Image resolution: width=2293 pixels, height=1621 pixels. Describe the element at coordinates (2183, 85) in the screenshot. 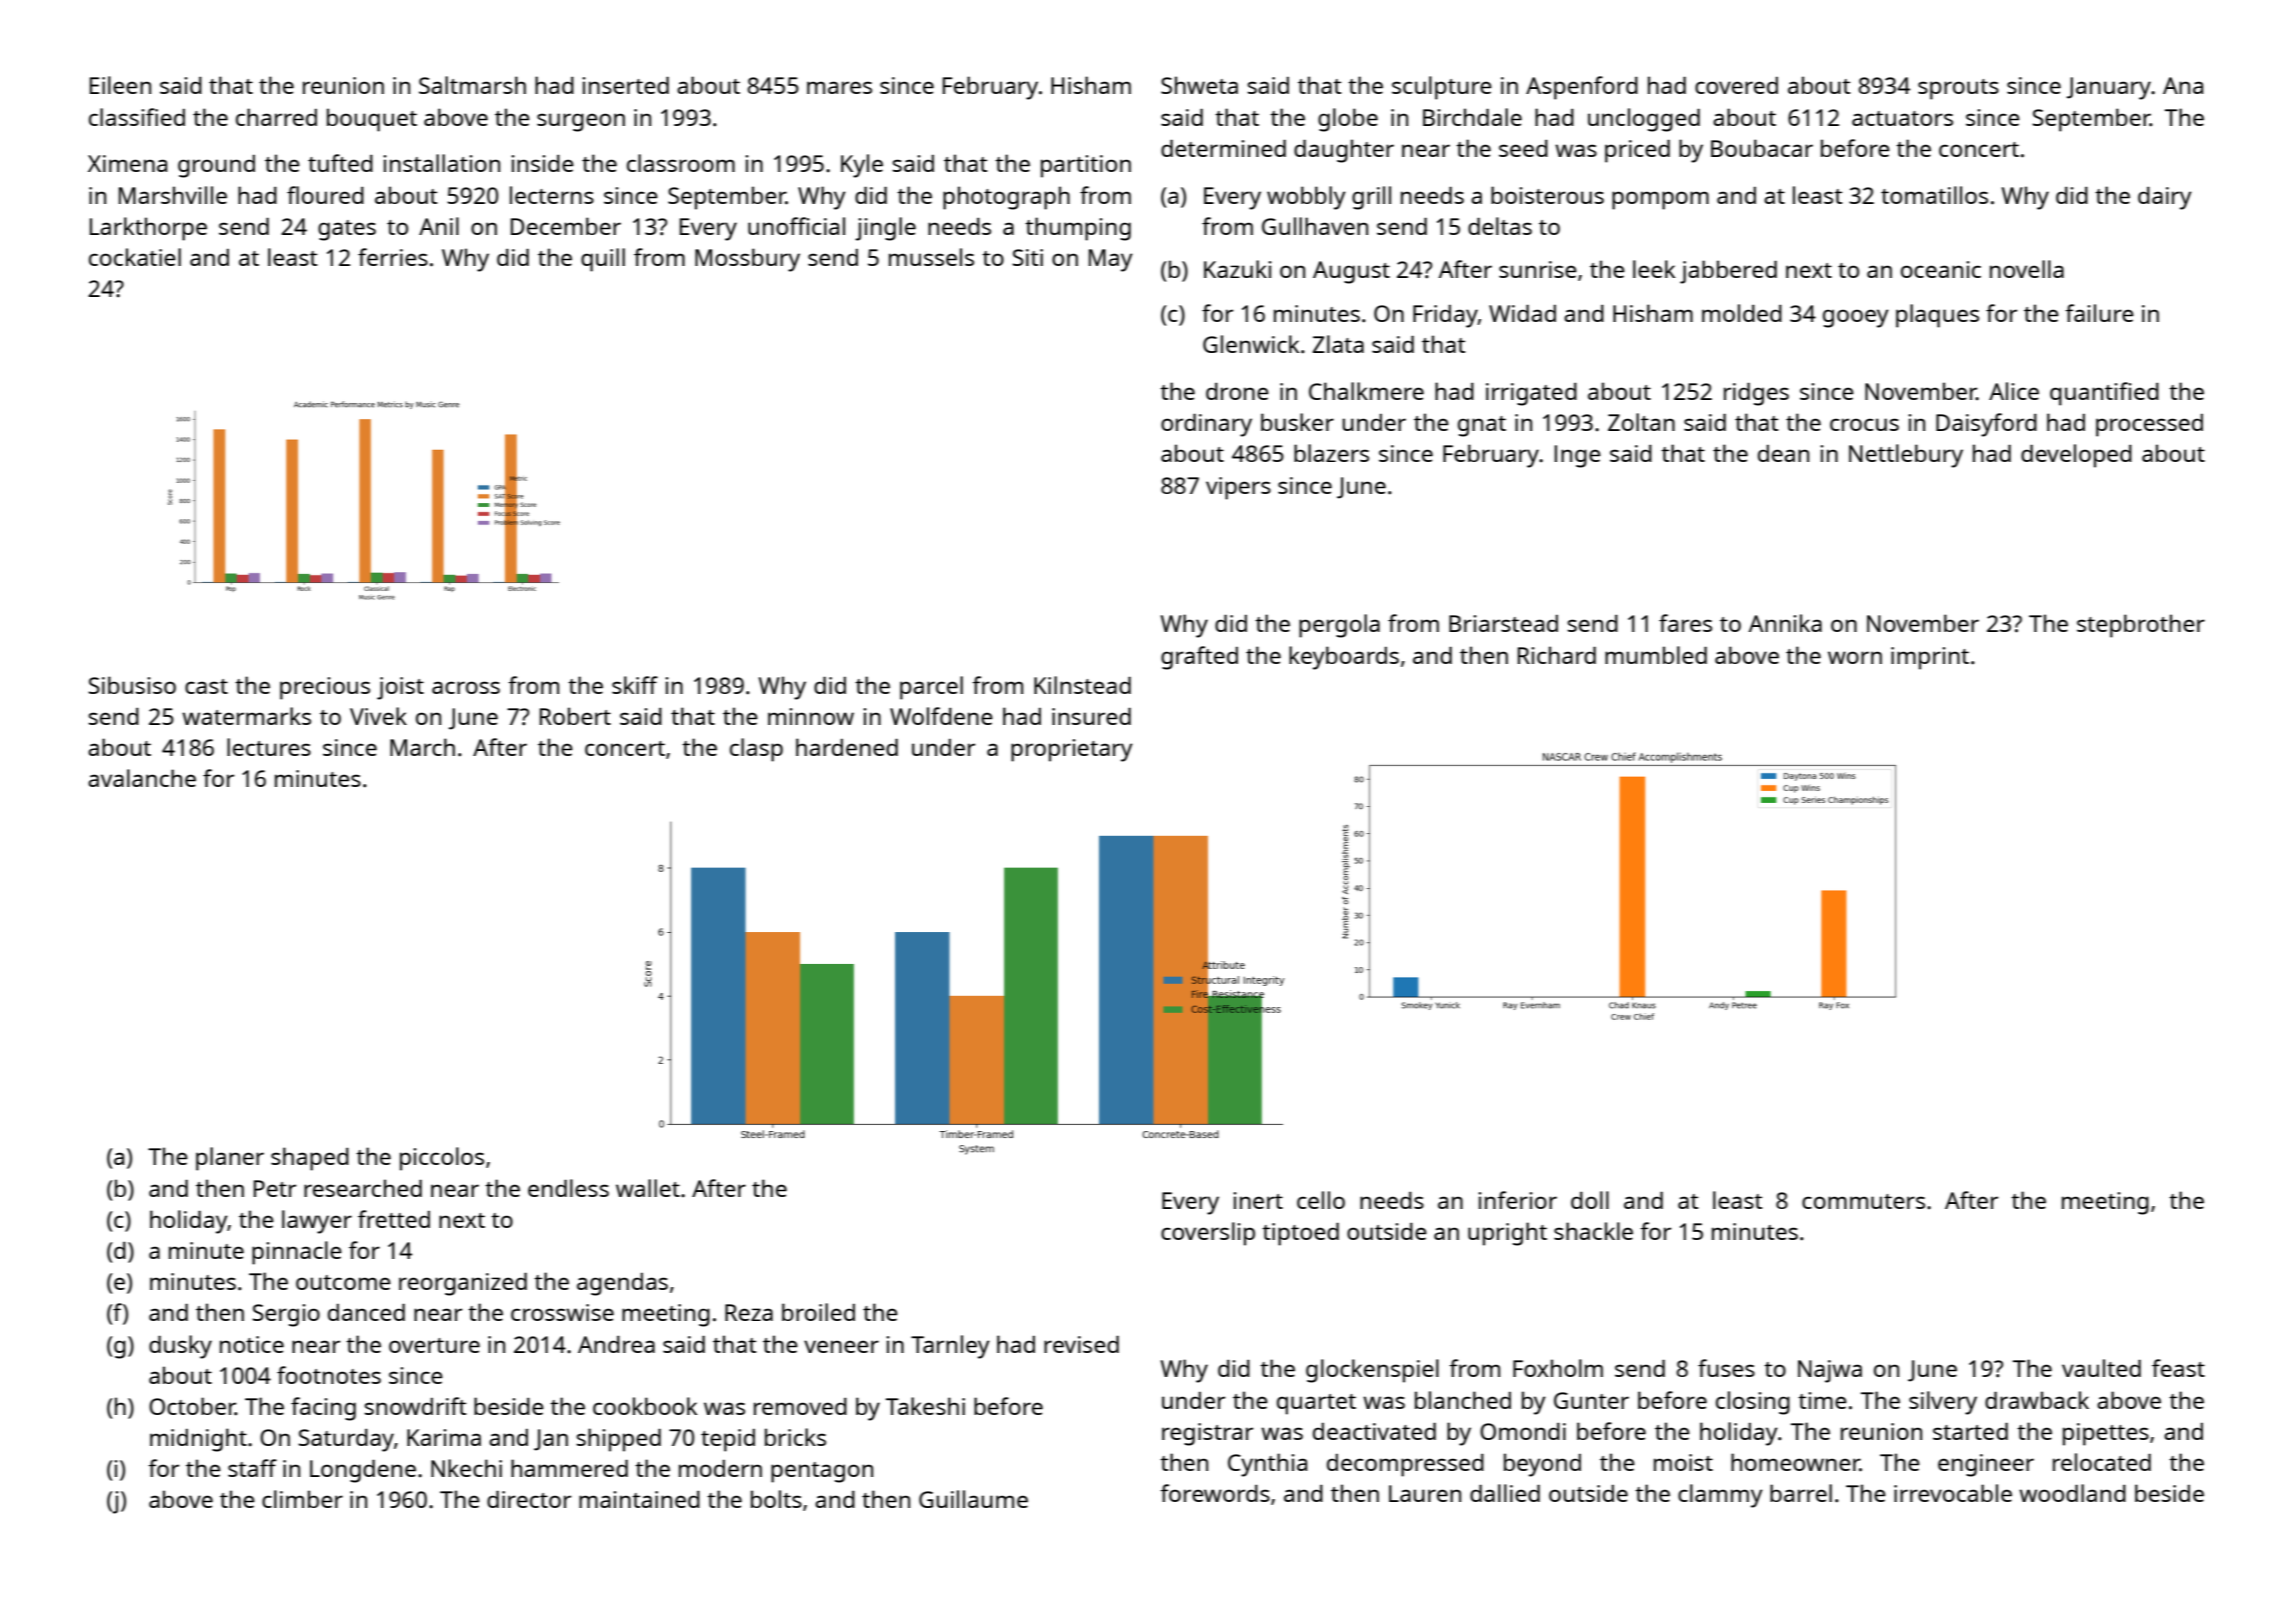

I see `Ana` at that location.
